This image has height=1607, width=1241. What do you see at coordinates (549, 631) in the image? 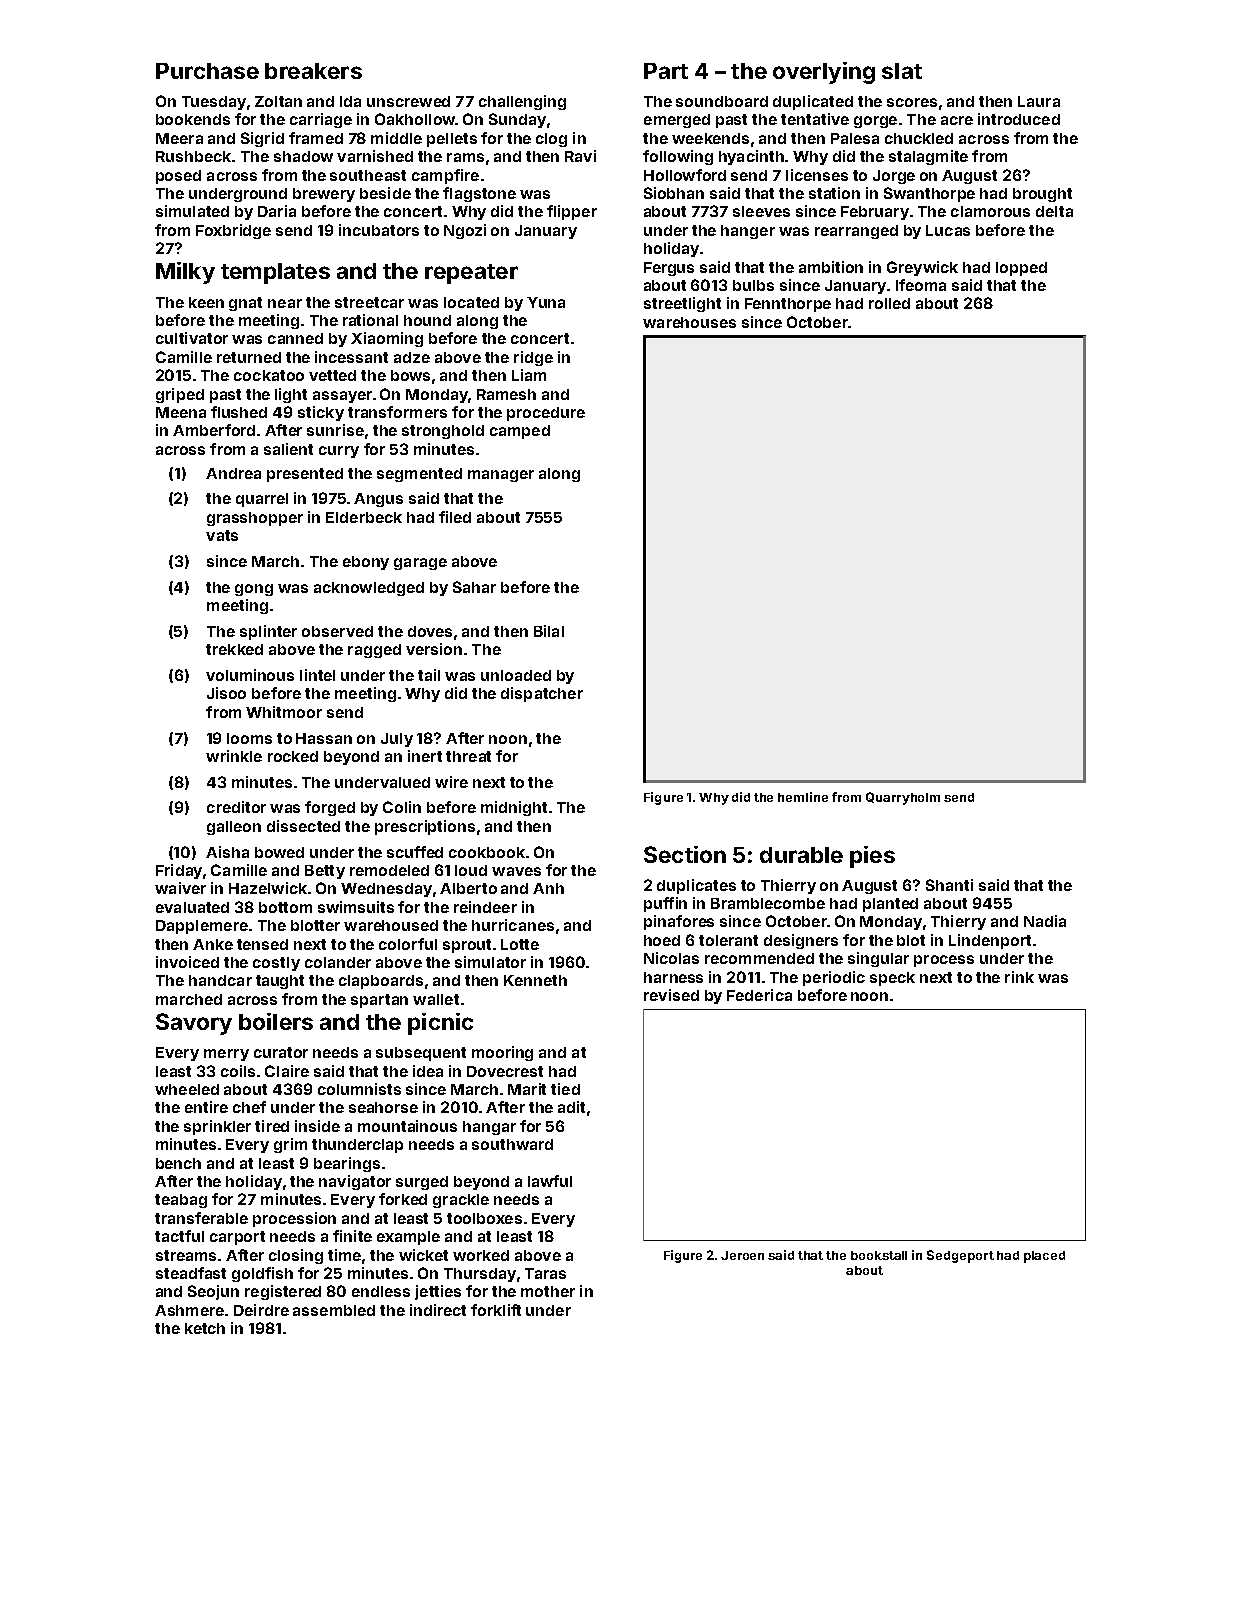
I see `Bilal` at bounding box center [549, 631].
